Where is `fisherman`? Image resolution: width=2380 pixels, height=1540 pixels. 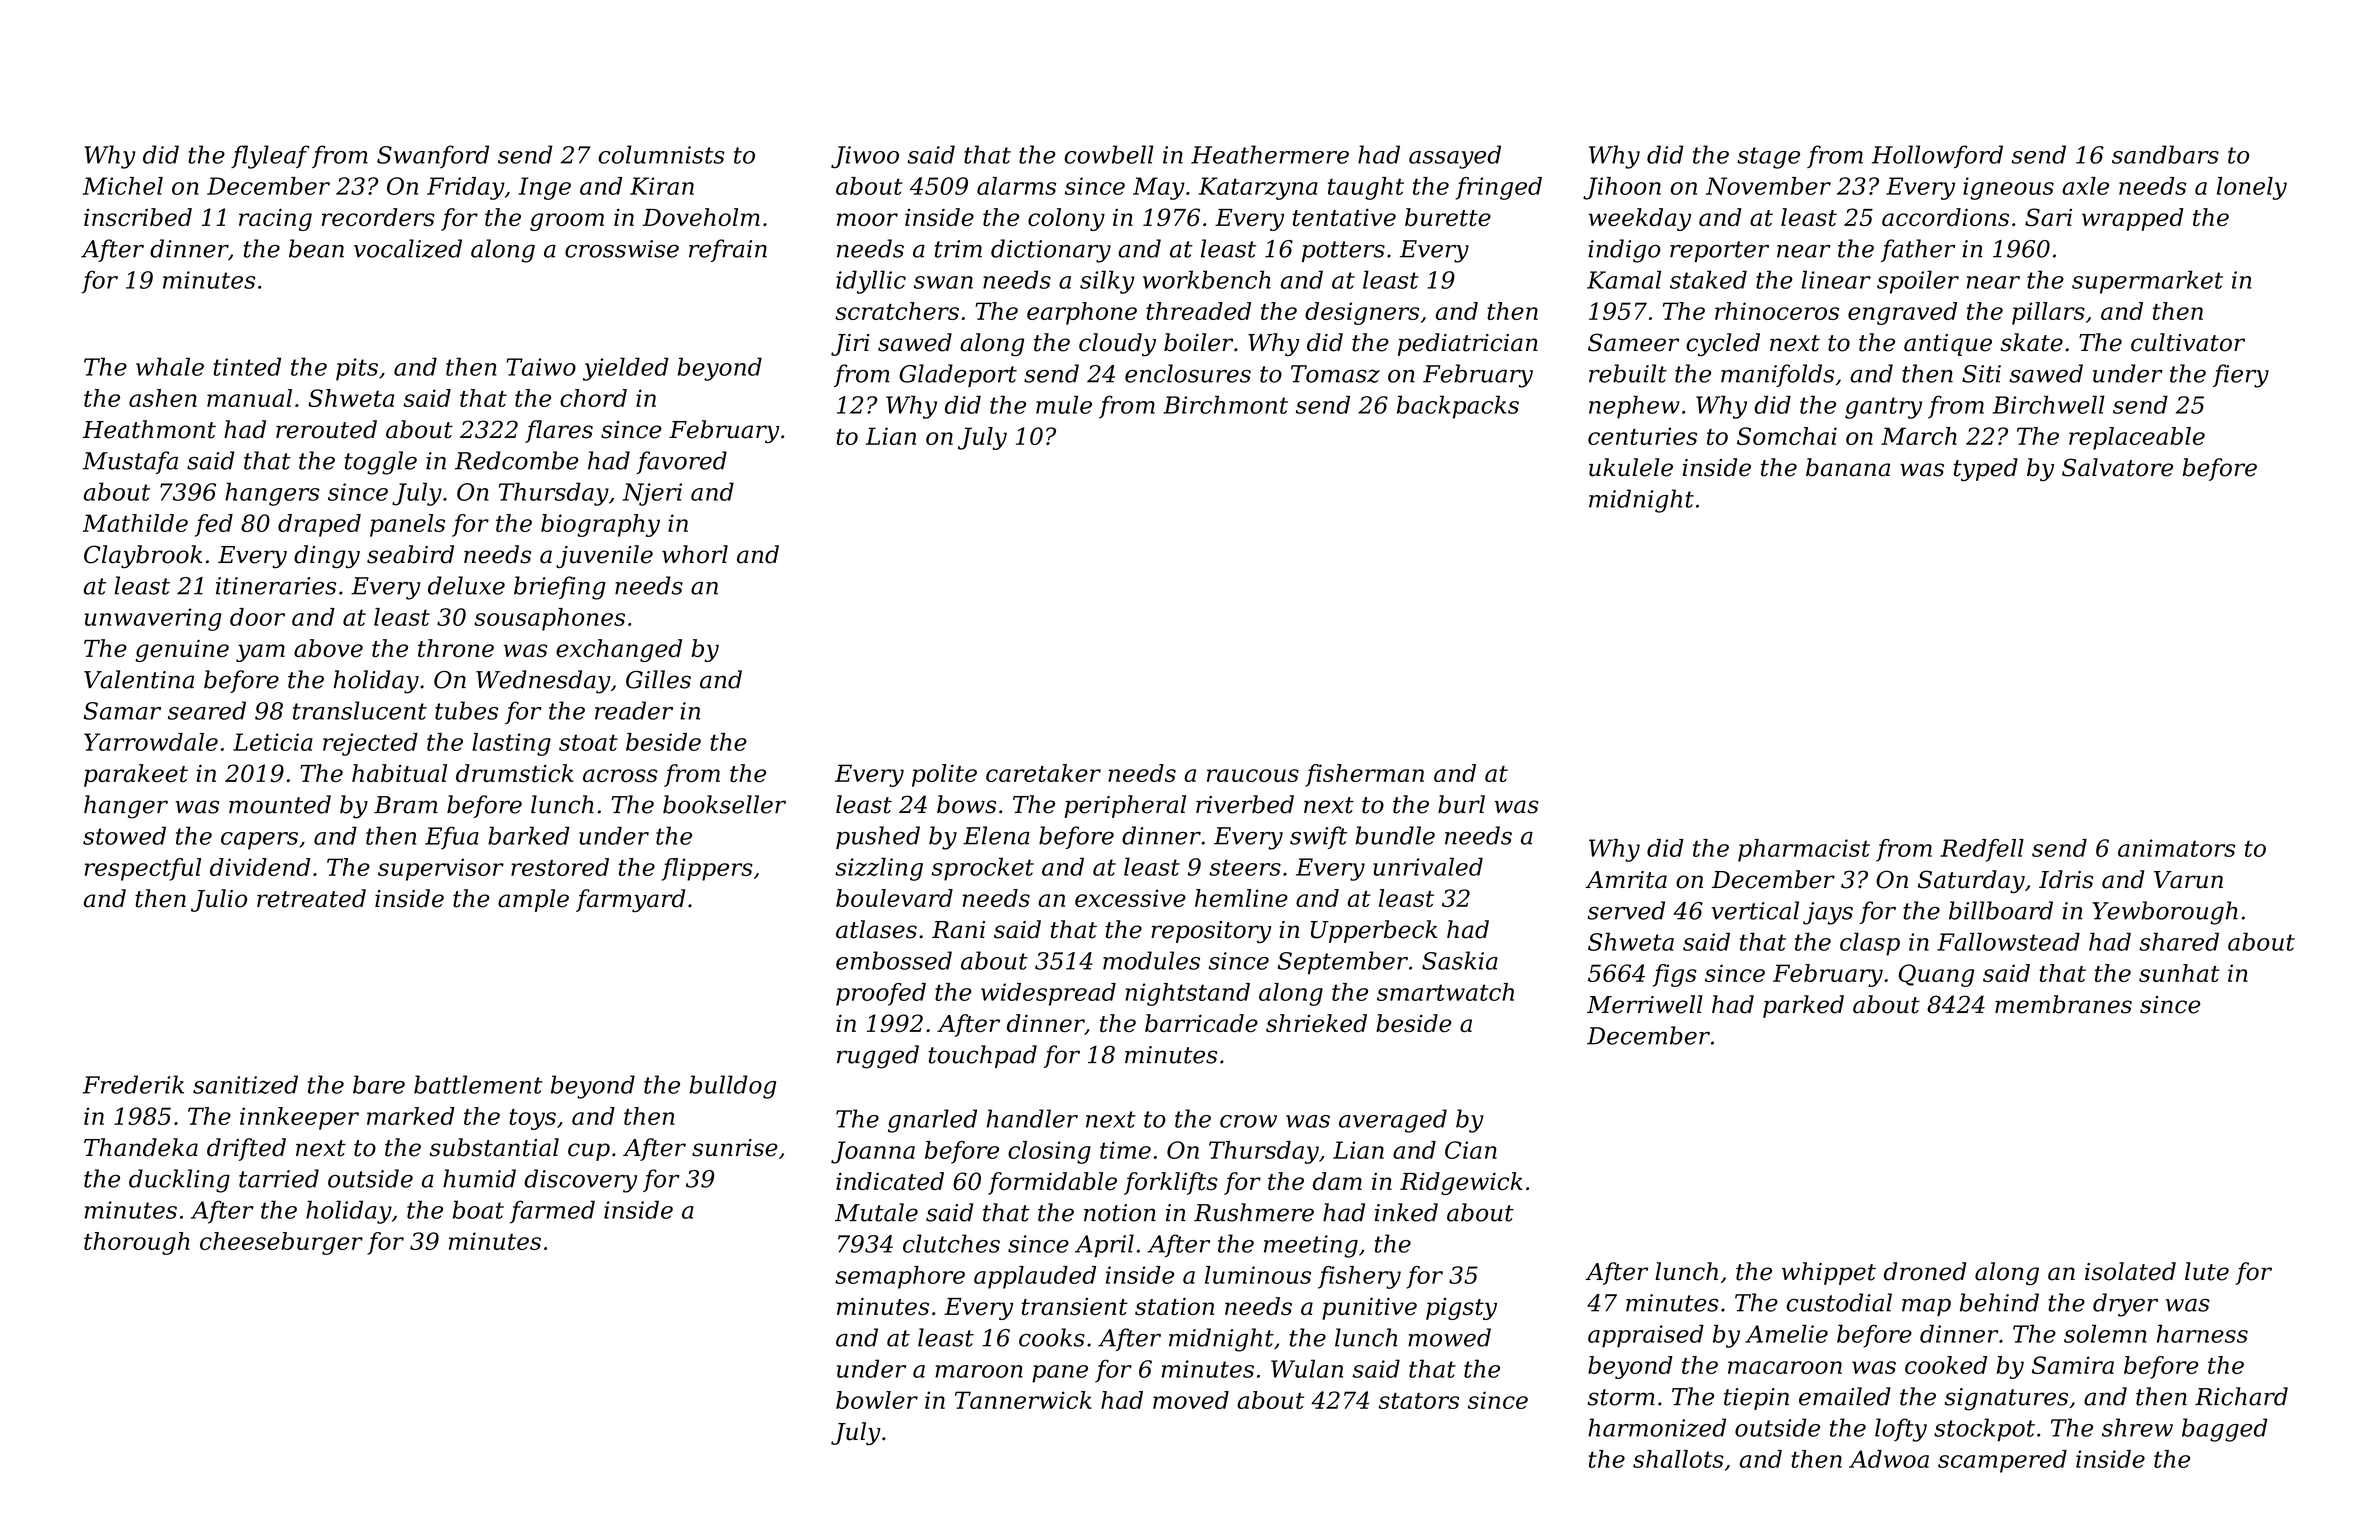
fisherman is located at coordinates (1364, 775).
